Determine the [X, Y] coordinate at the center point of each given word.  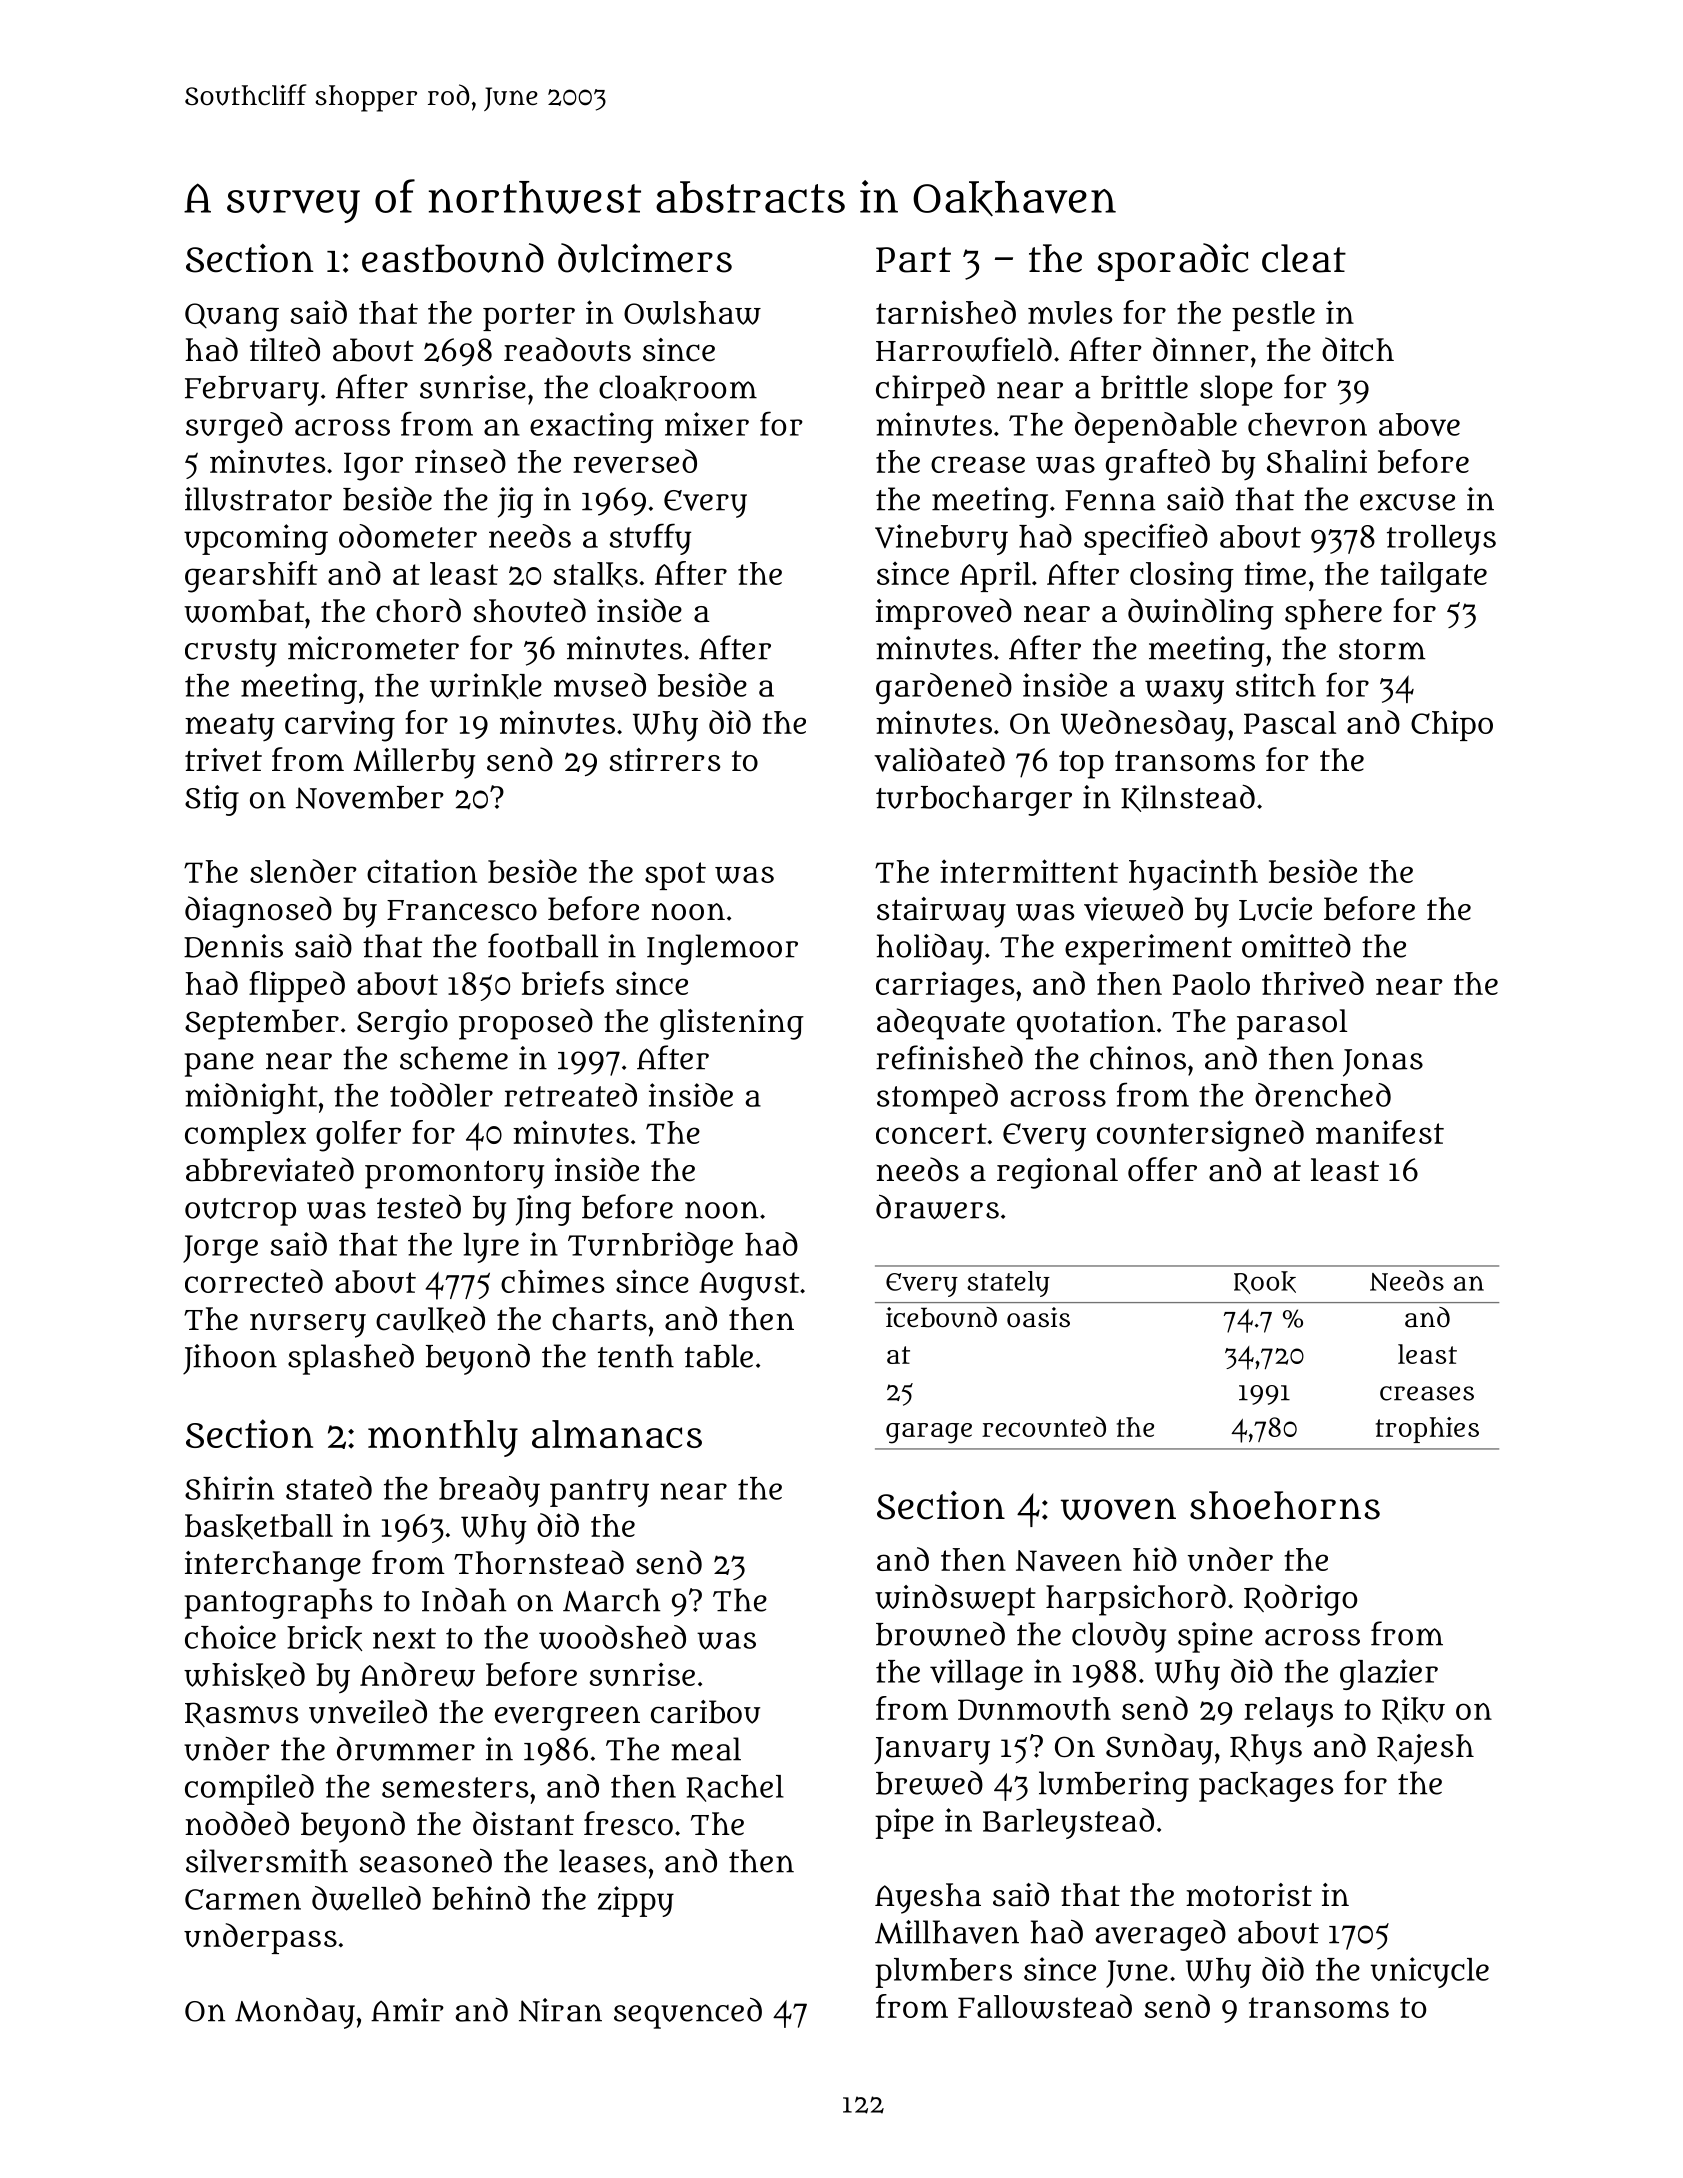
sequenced [688, 2013]
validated [939, 759]
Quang [232, 317]
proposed [526, 1024]
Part [913, 260]
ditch [1358, 349]
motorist [1249, 1895]
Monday [295, 2013]
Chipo [1452, 725]
